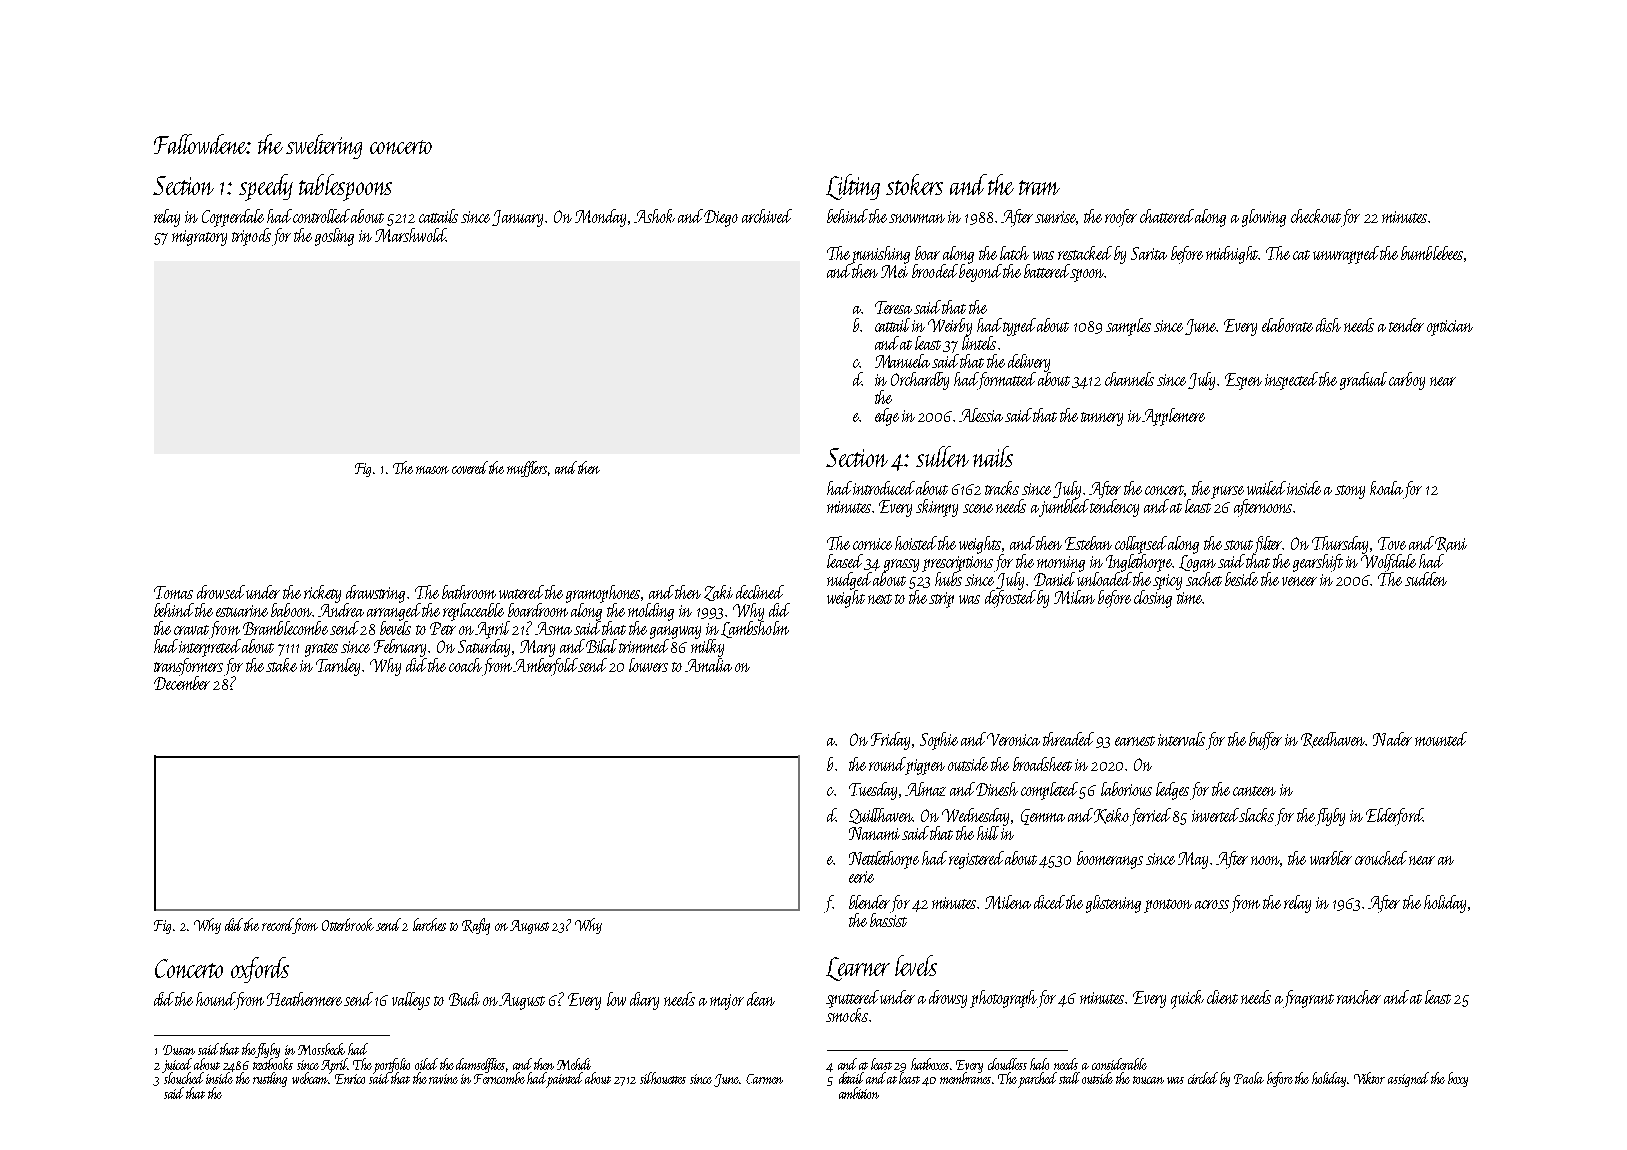 The width and height of the screenshot is (1627, 1150). I want to click on inspected, so click(1291, 381).
